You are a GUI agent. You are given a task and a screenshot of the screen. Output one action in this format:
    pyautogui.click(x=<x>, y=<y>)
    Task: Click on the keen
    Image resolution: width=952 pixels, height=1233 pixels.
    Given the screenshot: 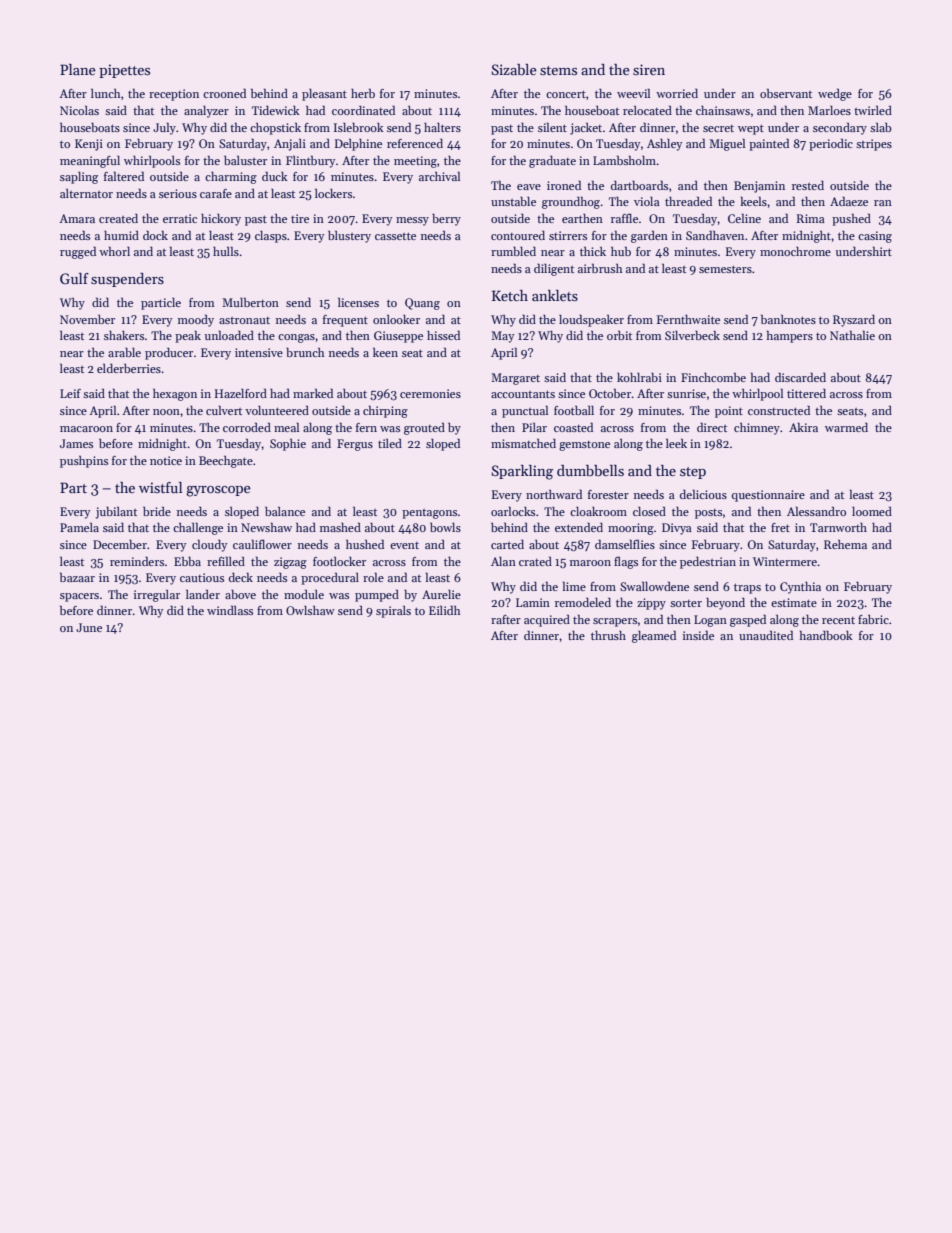 What is the action you would take?
    pyautogui.click(x=385, y=352)
